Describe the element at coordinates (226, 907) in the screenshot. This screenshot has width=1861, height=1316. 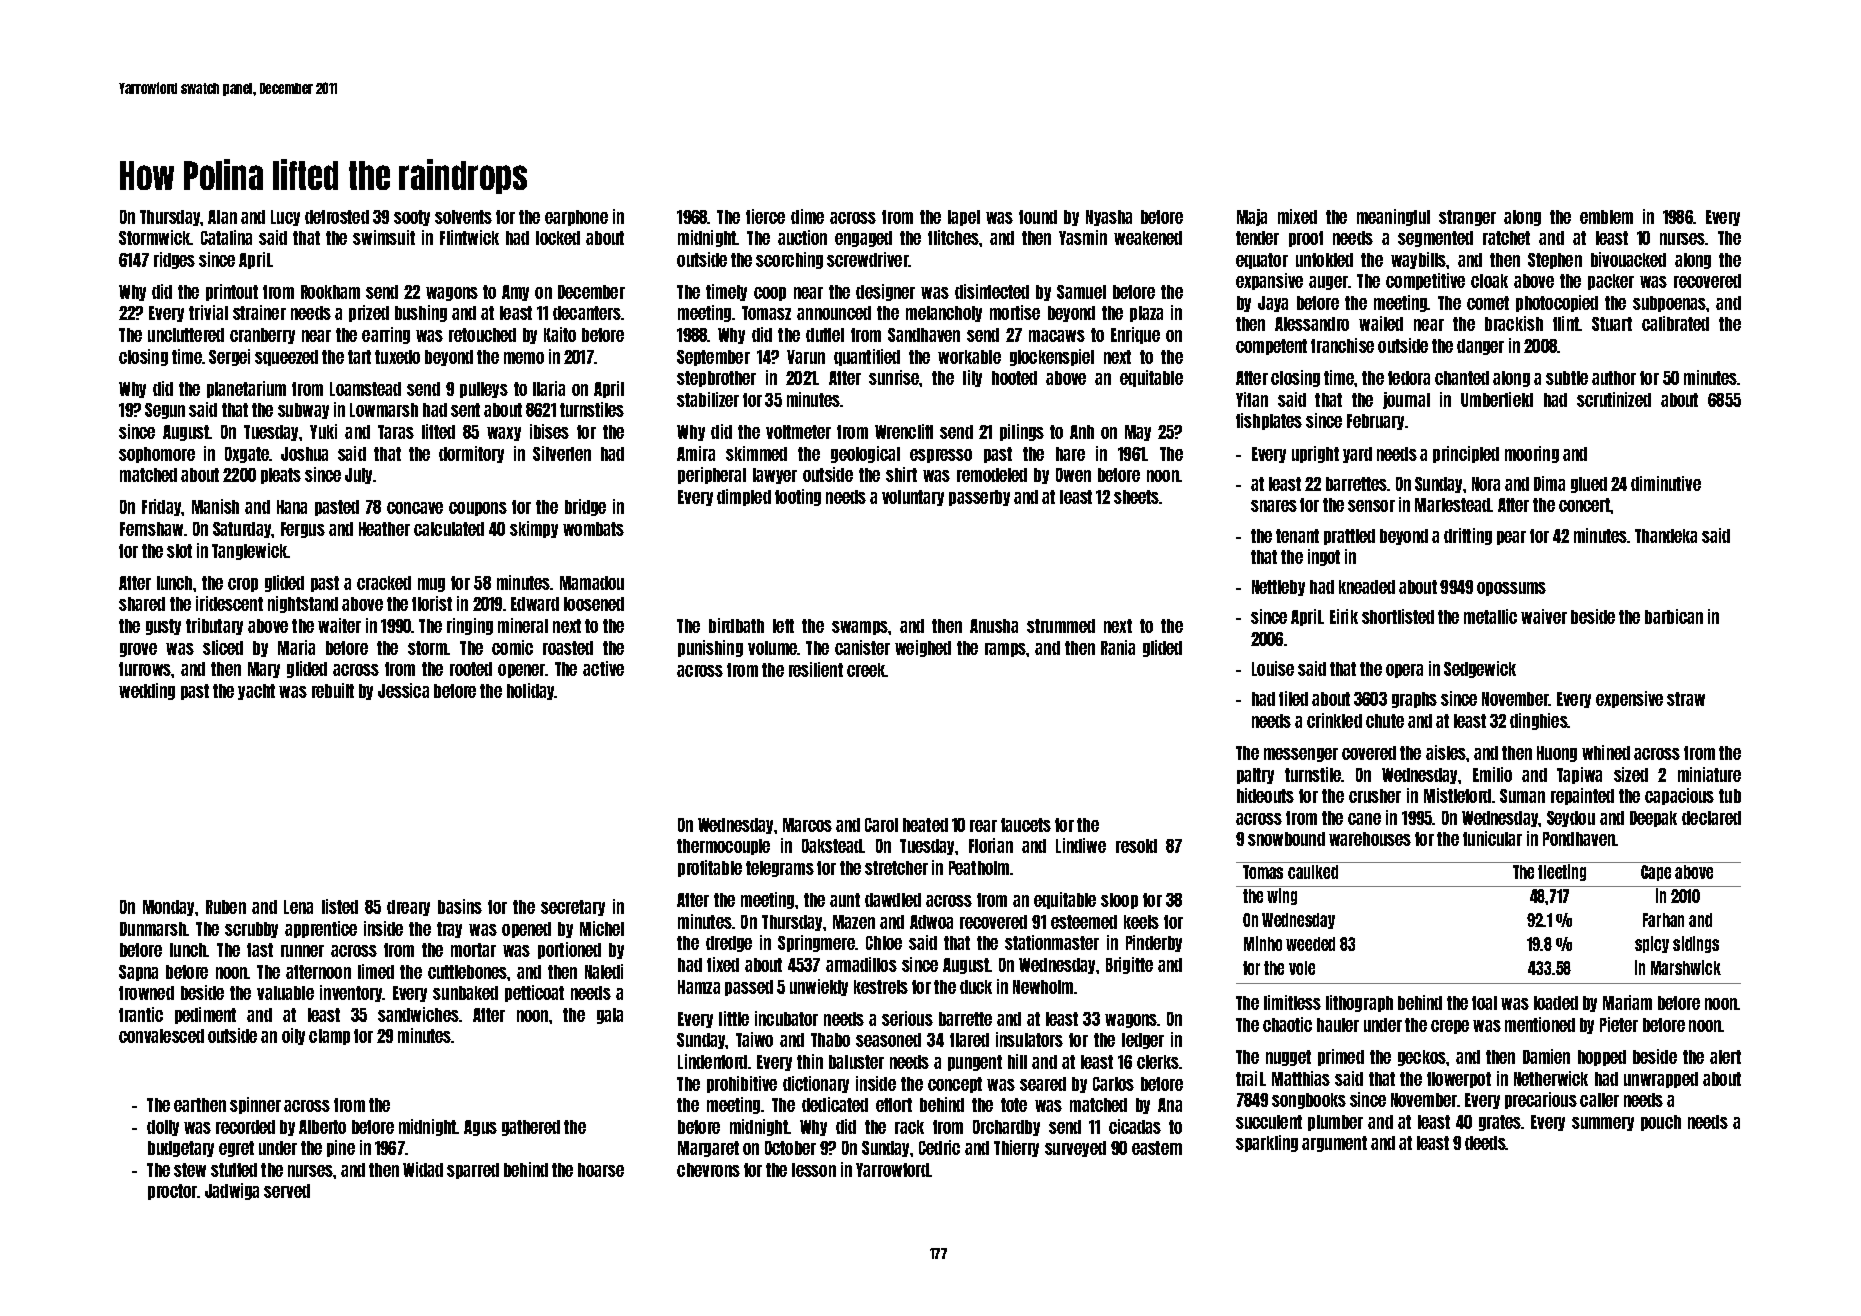
I see `Ruben` at that location.
